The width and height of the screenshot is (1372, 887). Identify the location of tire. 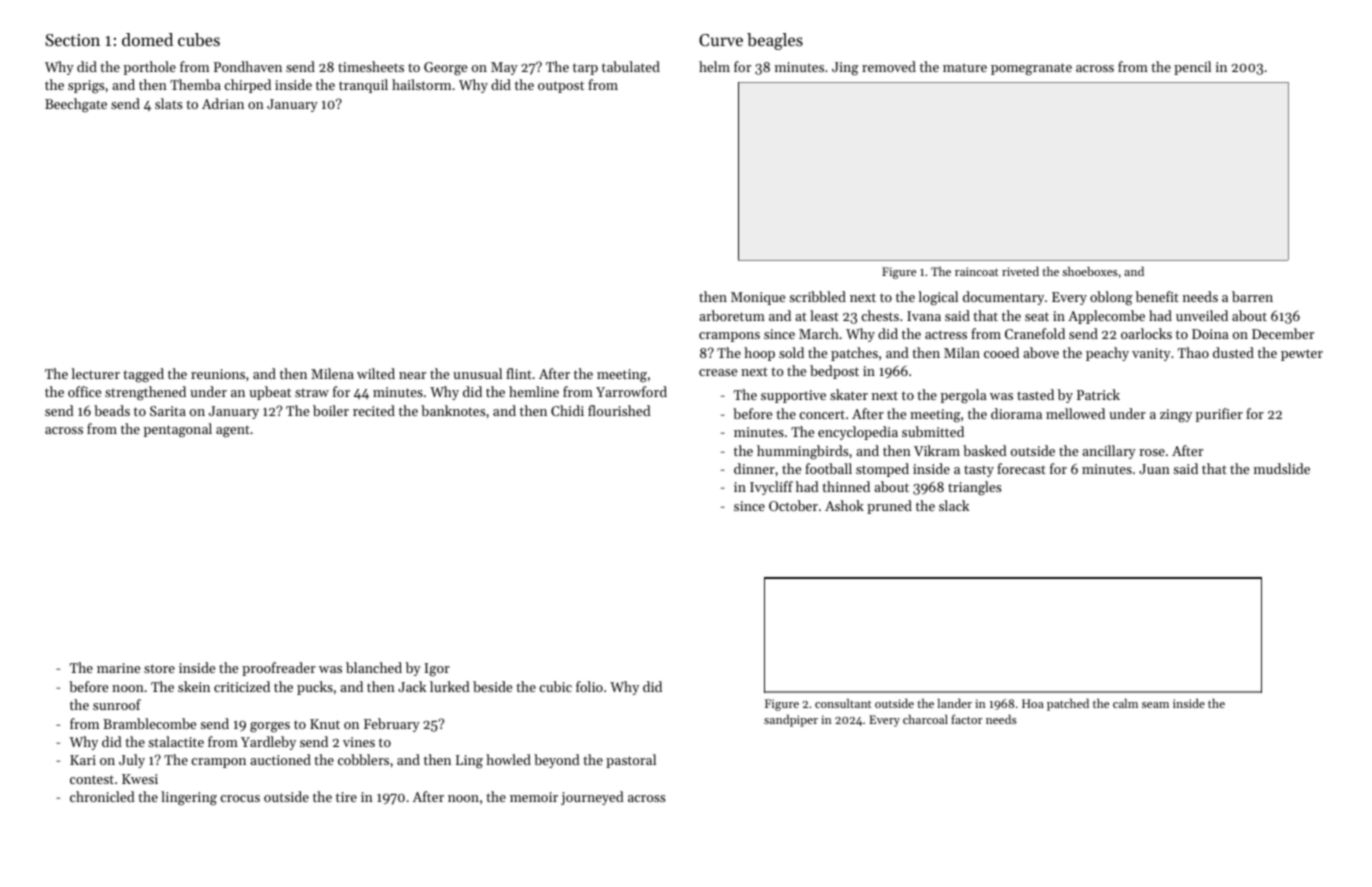
(346, 797).
